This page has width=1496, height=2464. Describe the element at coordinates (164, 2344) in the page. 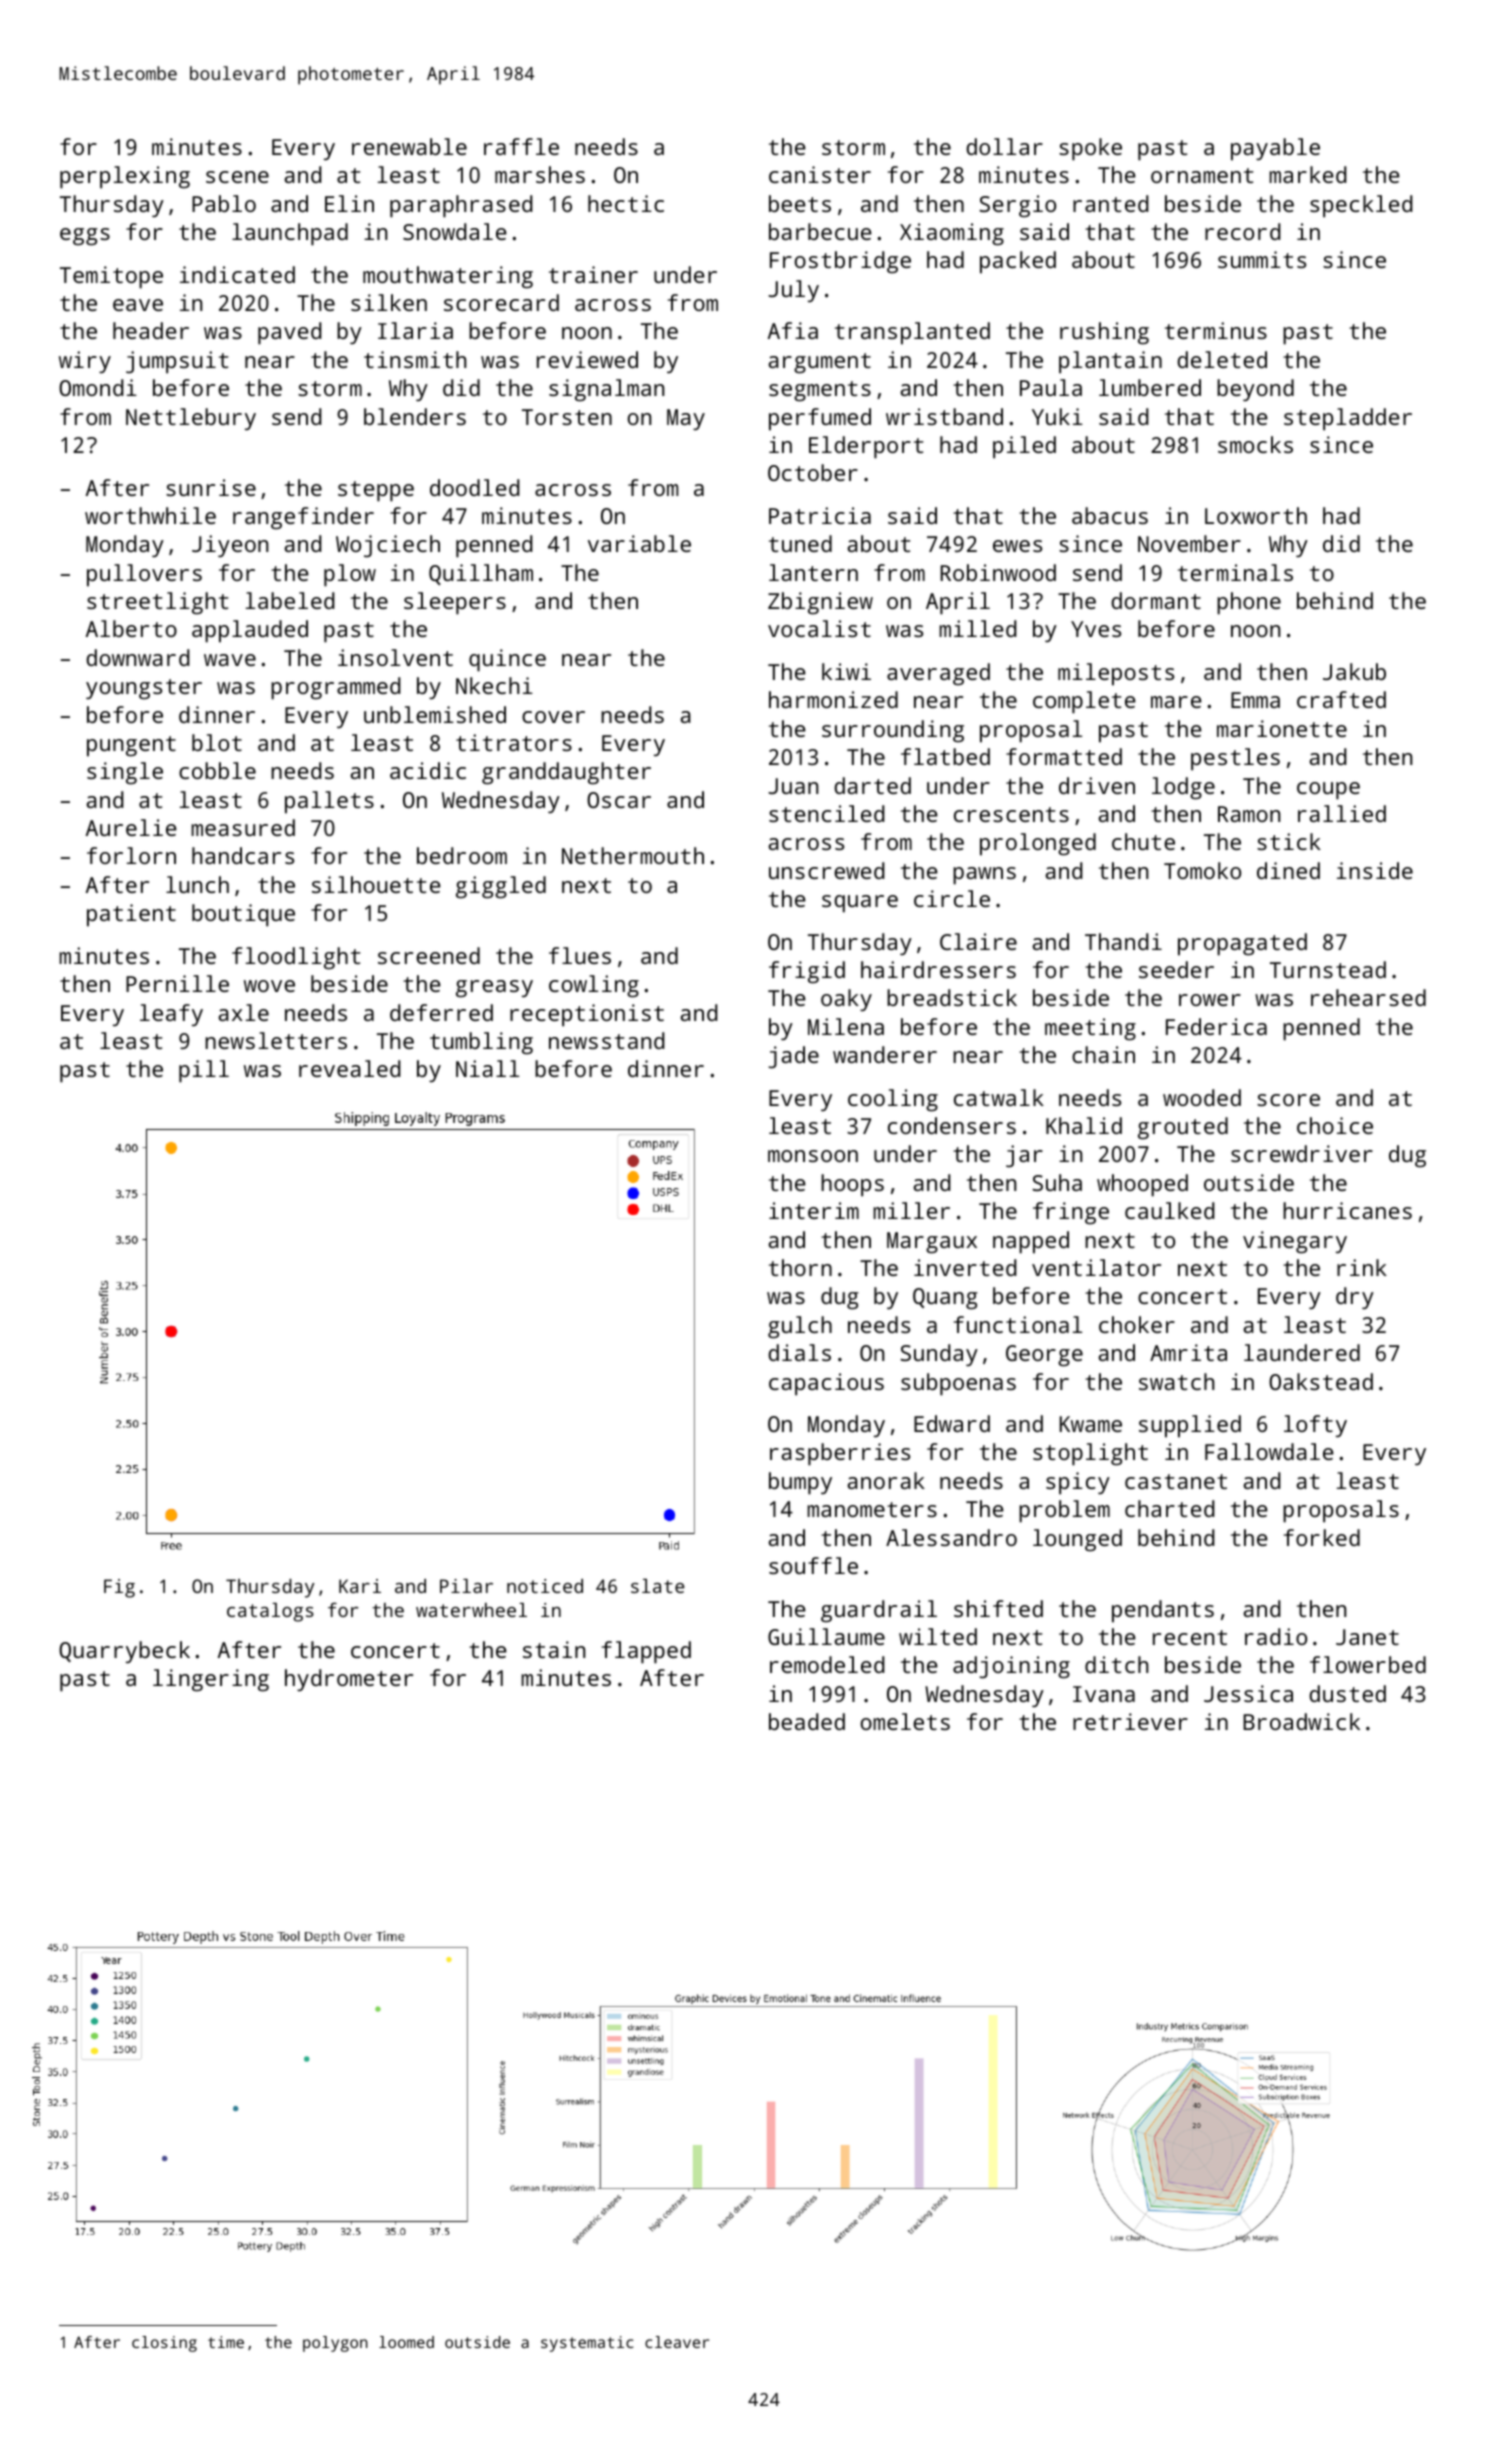

I see `closing` at that location.
